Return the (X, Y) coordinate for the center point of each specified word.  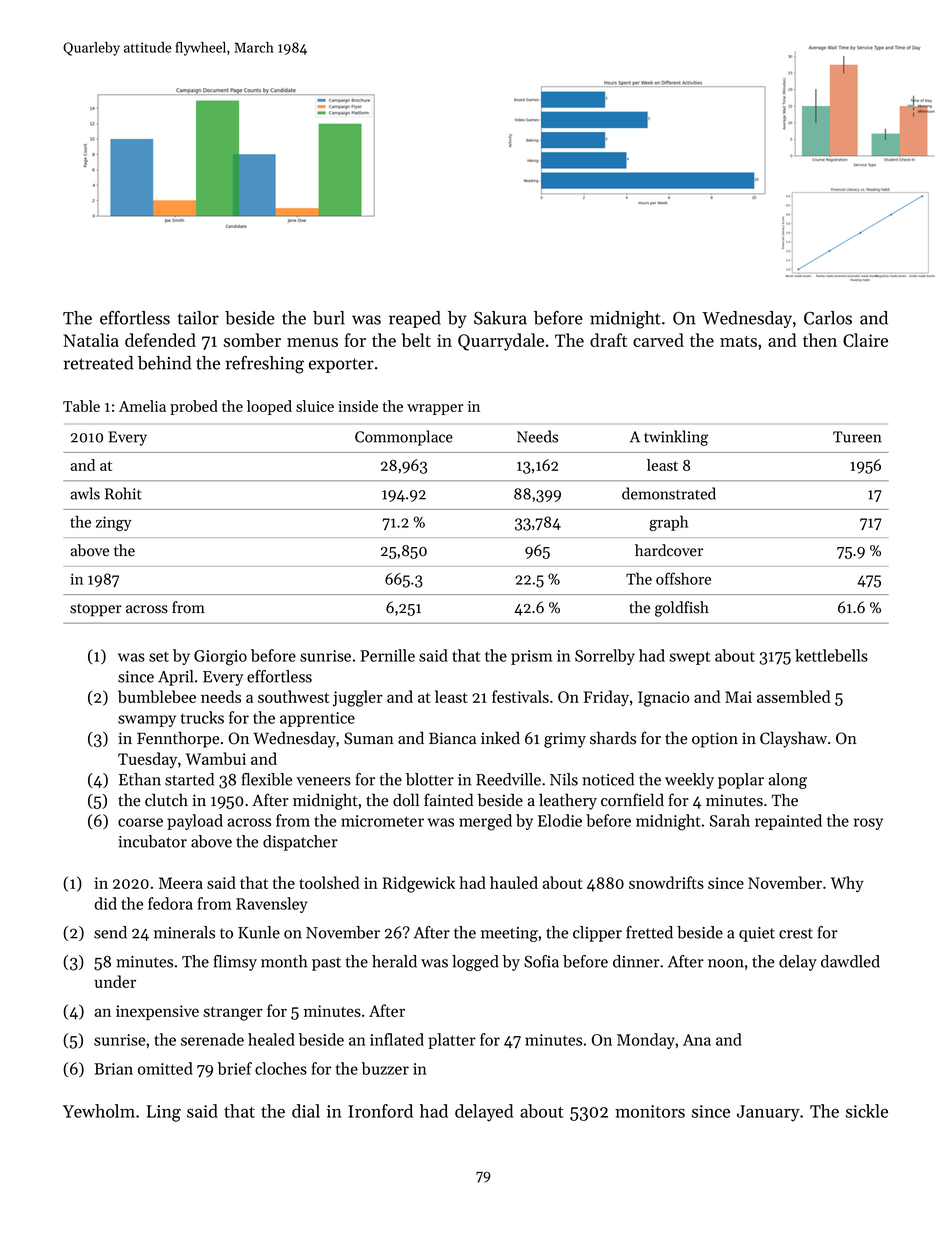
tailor (198, 318)
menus (312, 342)
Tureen (857, 437)
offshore (683, 578)
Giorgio (220, 658)
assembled (793, 696)
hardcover (669, 550)
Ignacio (664, 699)
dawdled (850, 961)
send (110, 932)
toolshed (329, 882)
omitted (165, 1068)
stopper (96, 610)
